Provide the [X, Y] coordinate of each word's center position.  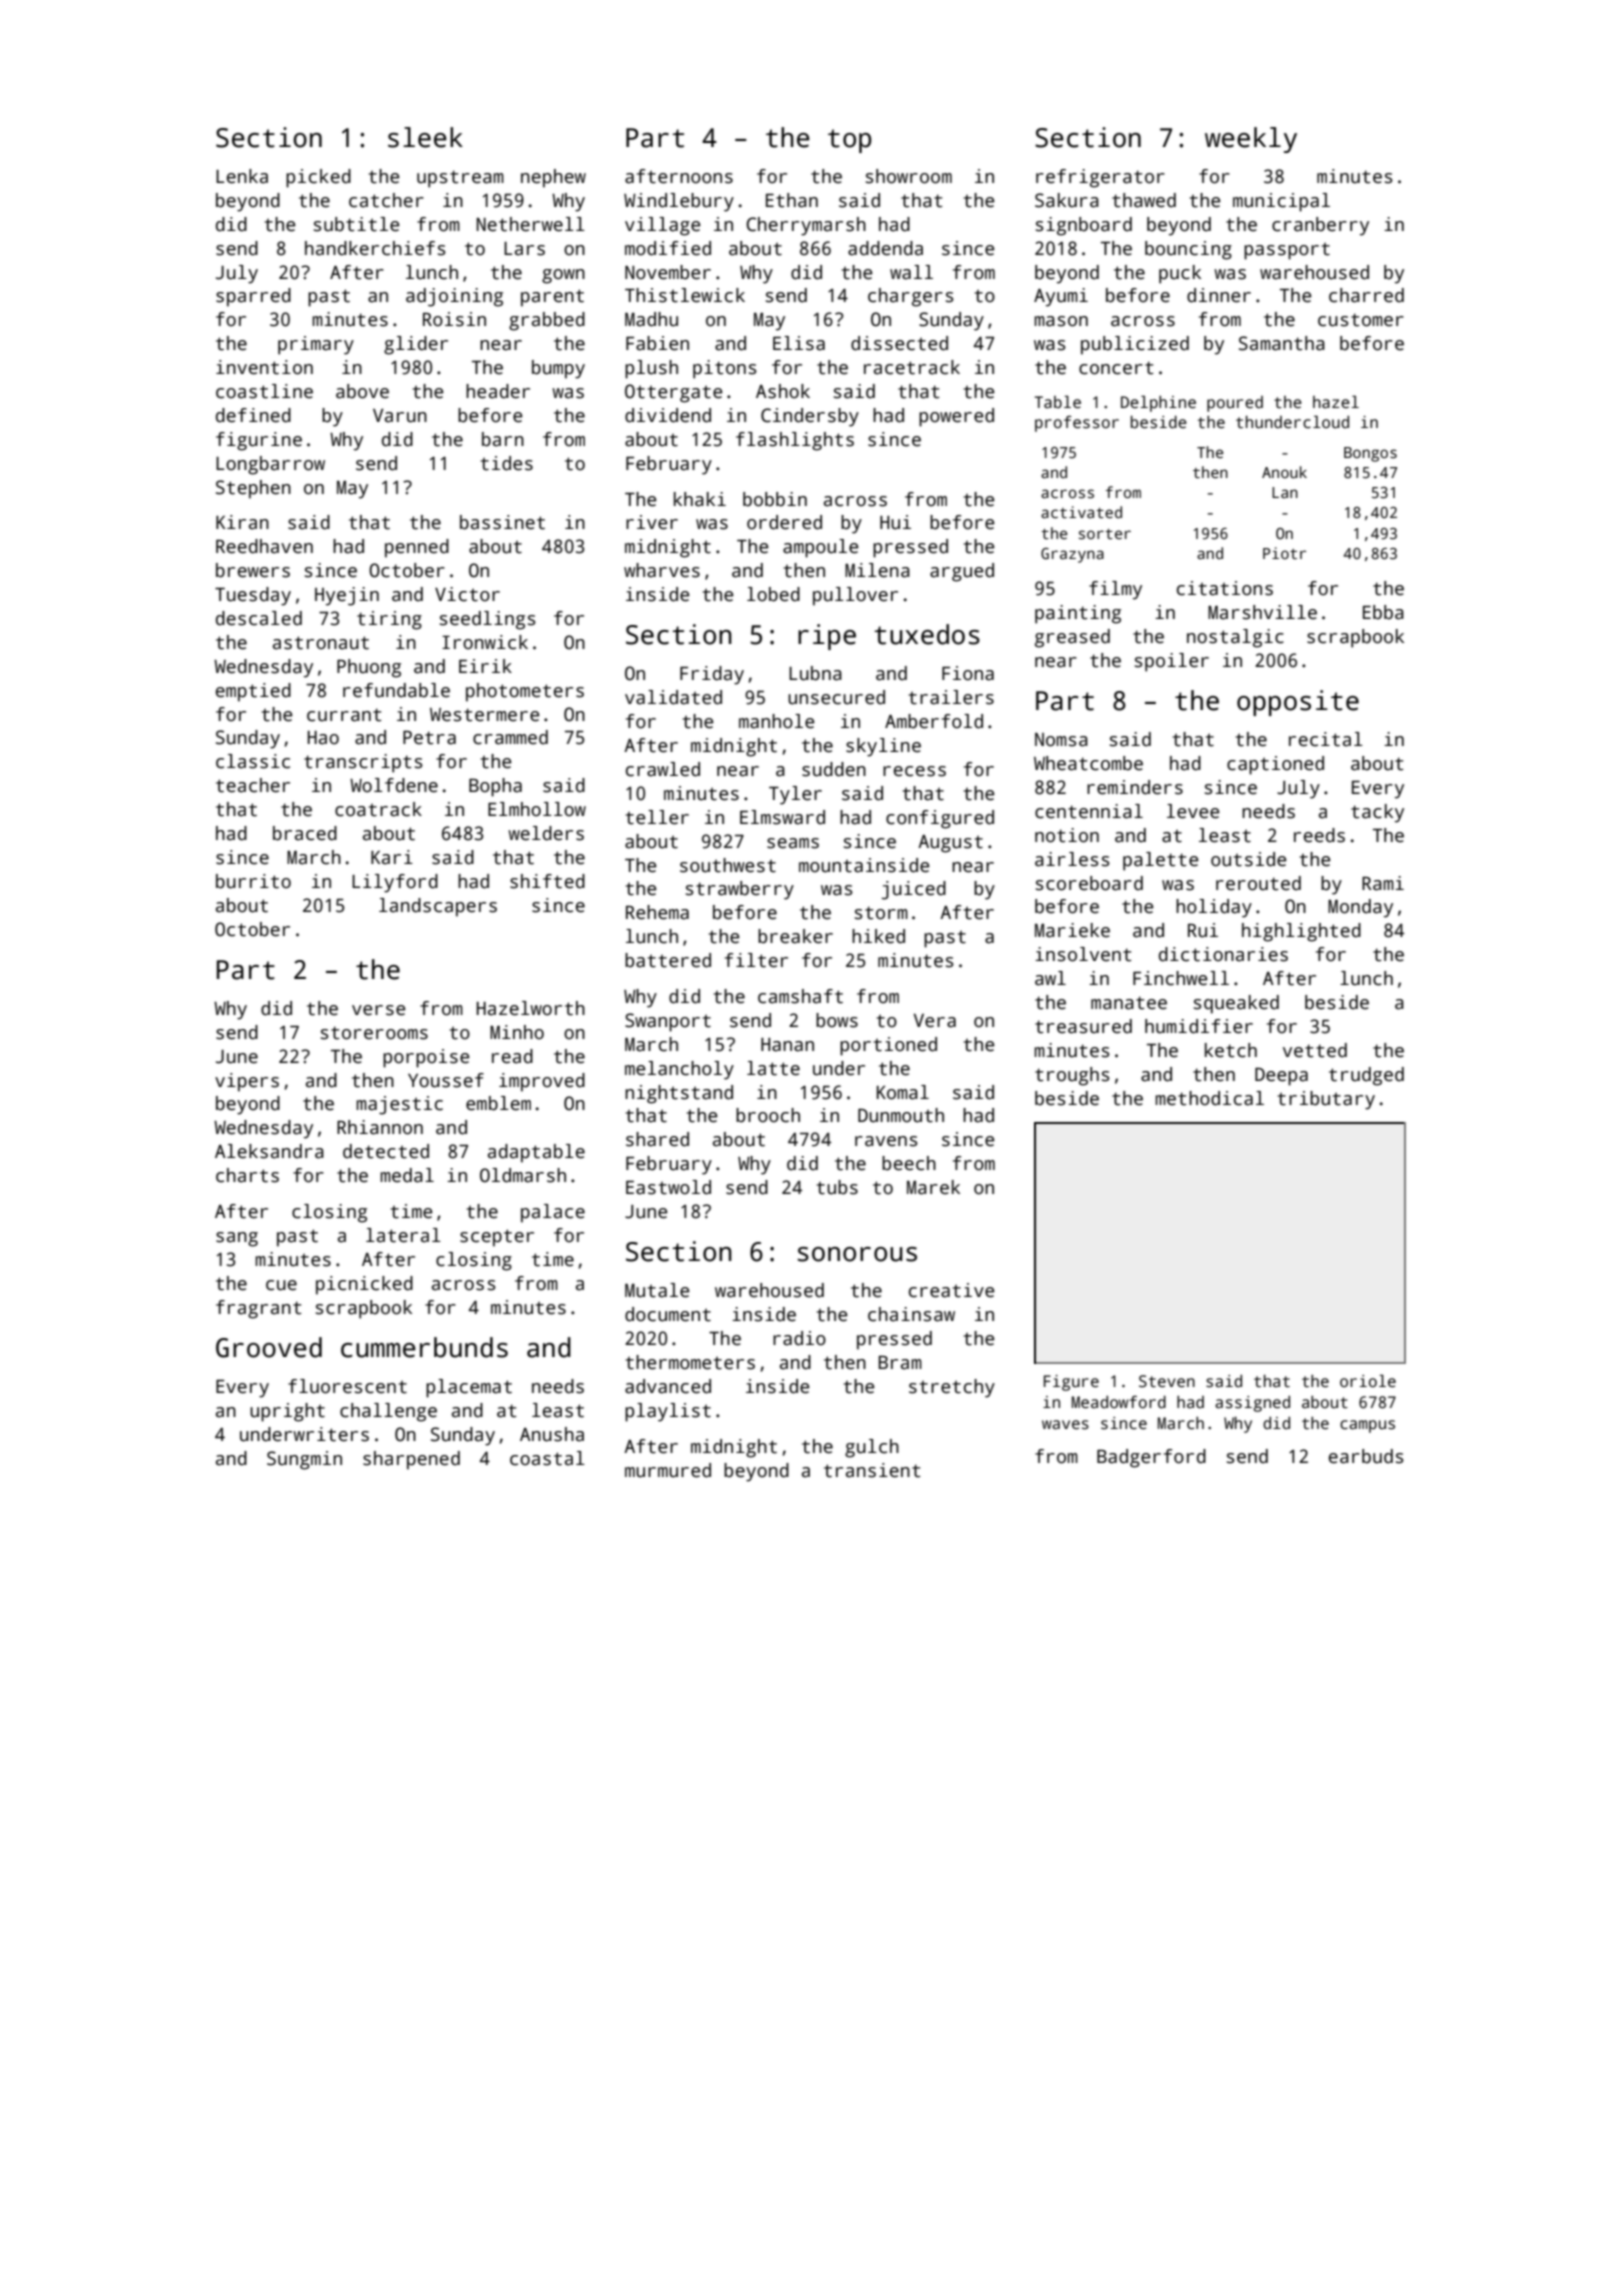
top [849, 141]
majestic [399, 1105]
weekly [1251, 140]
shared [657, 1139]
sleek [425, 137]
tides [507, 463]
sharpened [411, 1460]
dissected [899, 343]
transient [872, 1470]
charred [1366, 295]
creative [952, 1290]
